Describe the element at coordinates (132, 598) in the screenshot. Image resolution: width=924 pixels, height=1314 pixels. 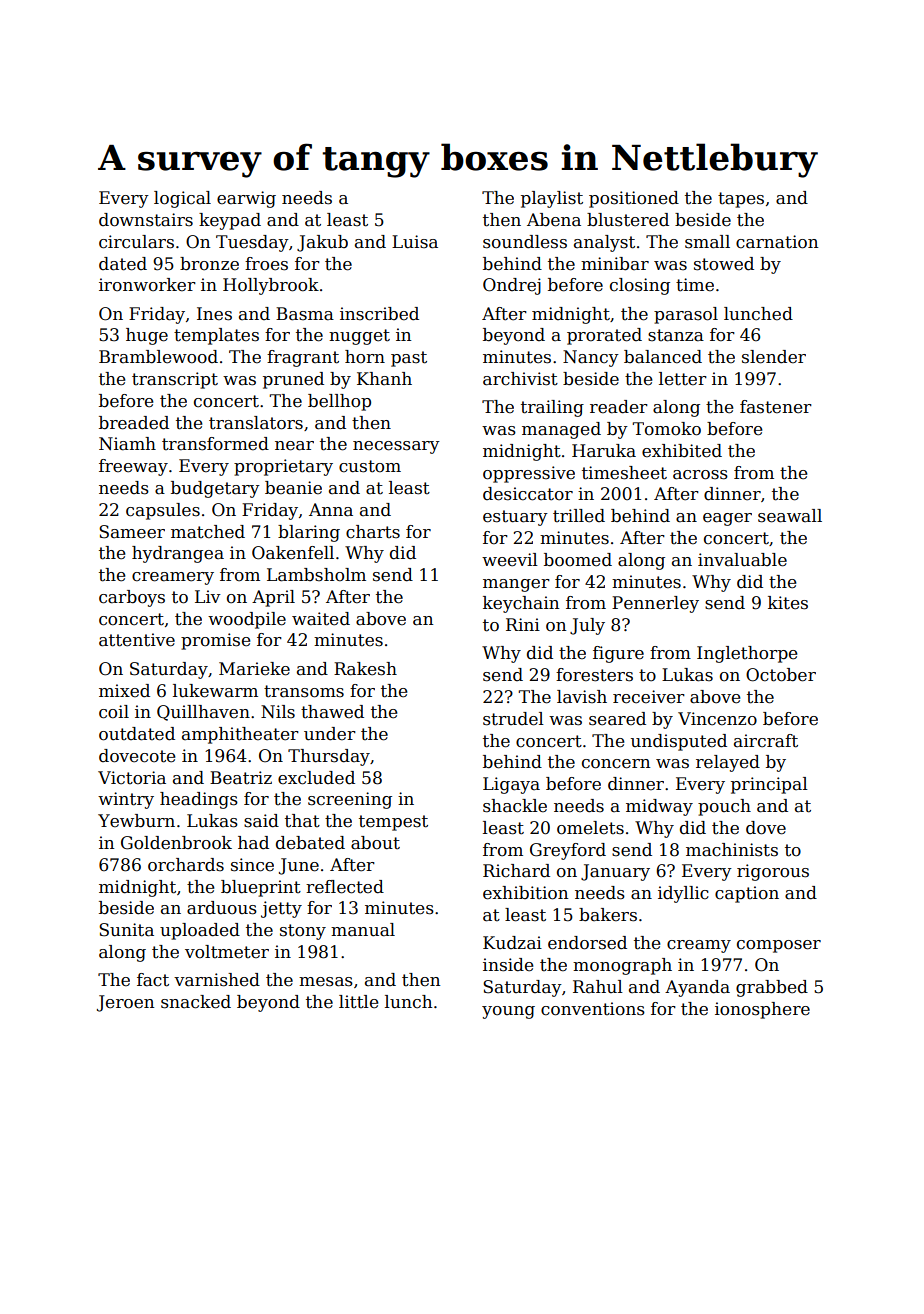
I see `carboys` at that location.
